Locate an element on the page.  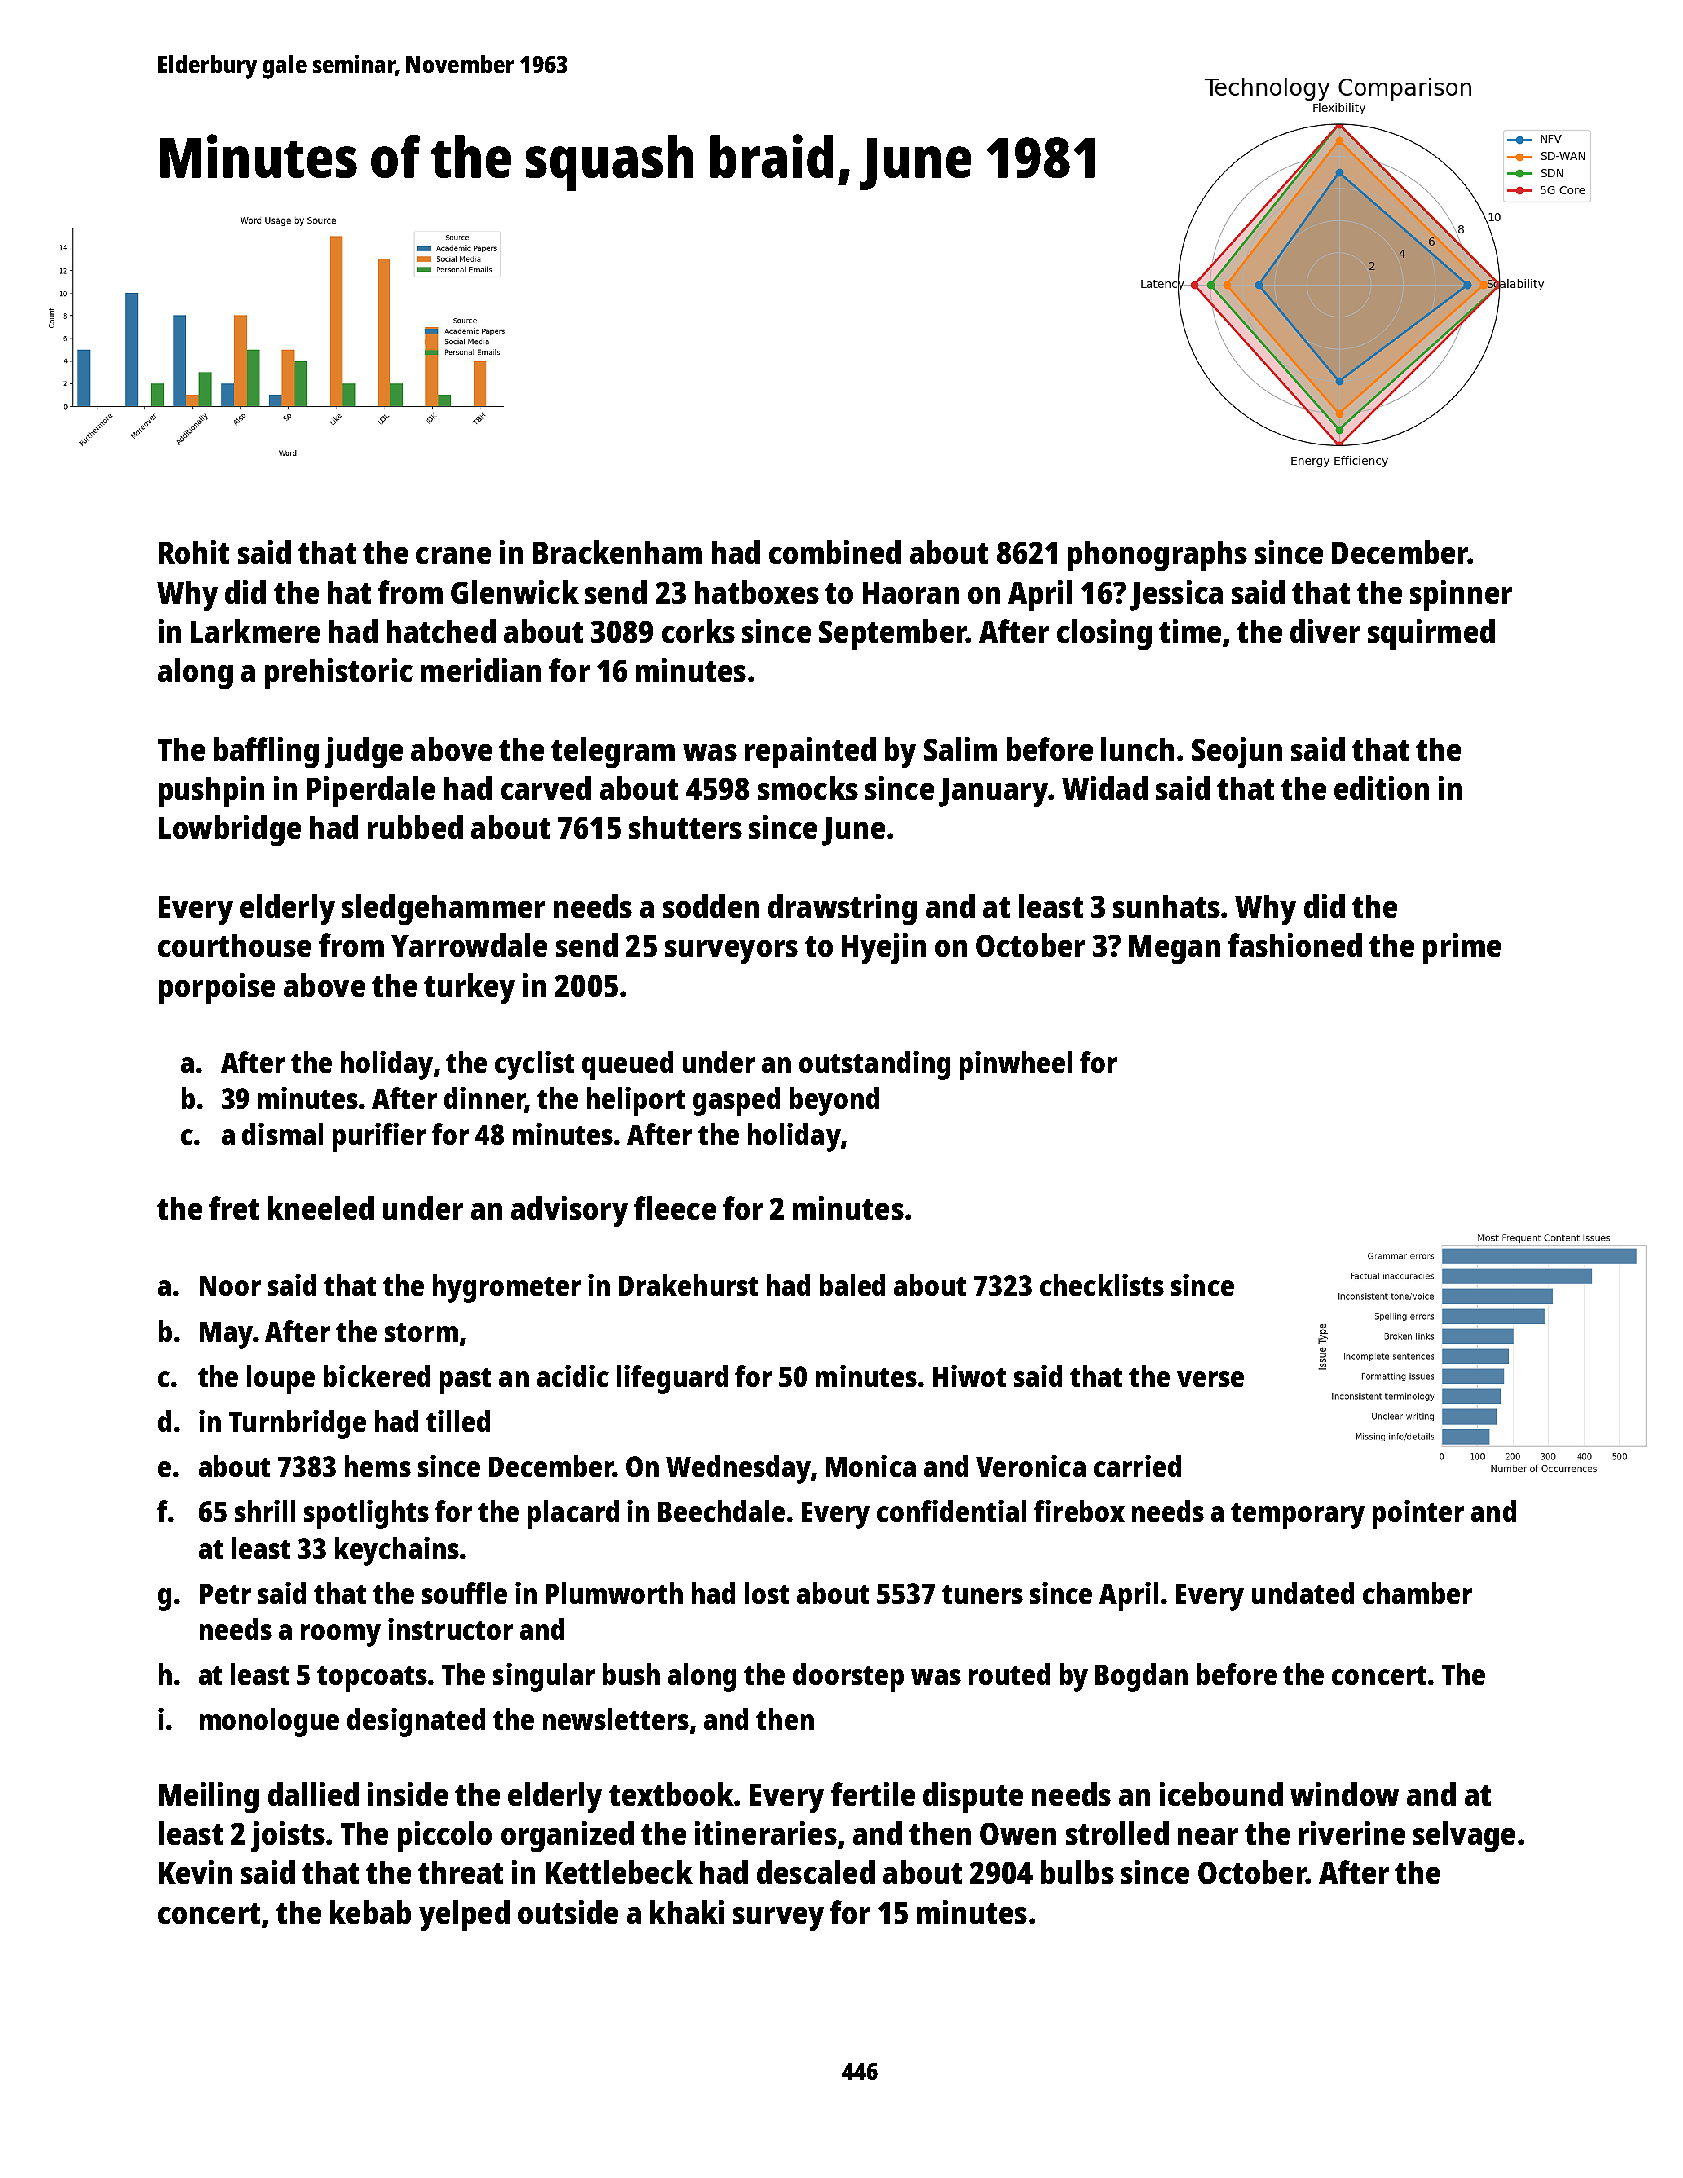
Rohit is located at coordinates (194, 552).
